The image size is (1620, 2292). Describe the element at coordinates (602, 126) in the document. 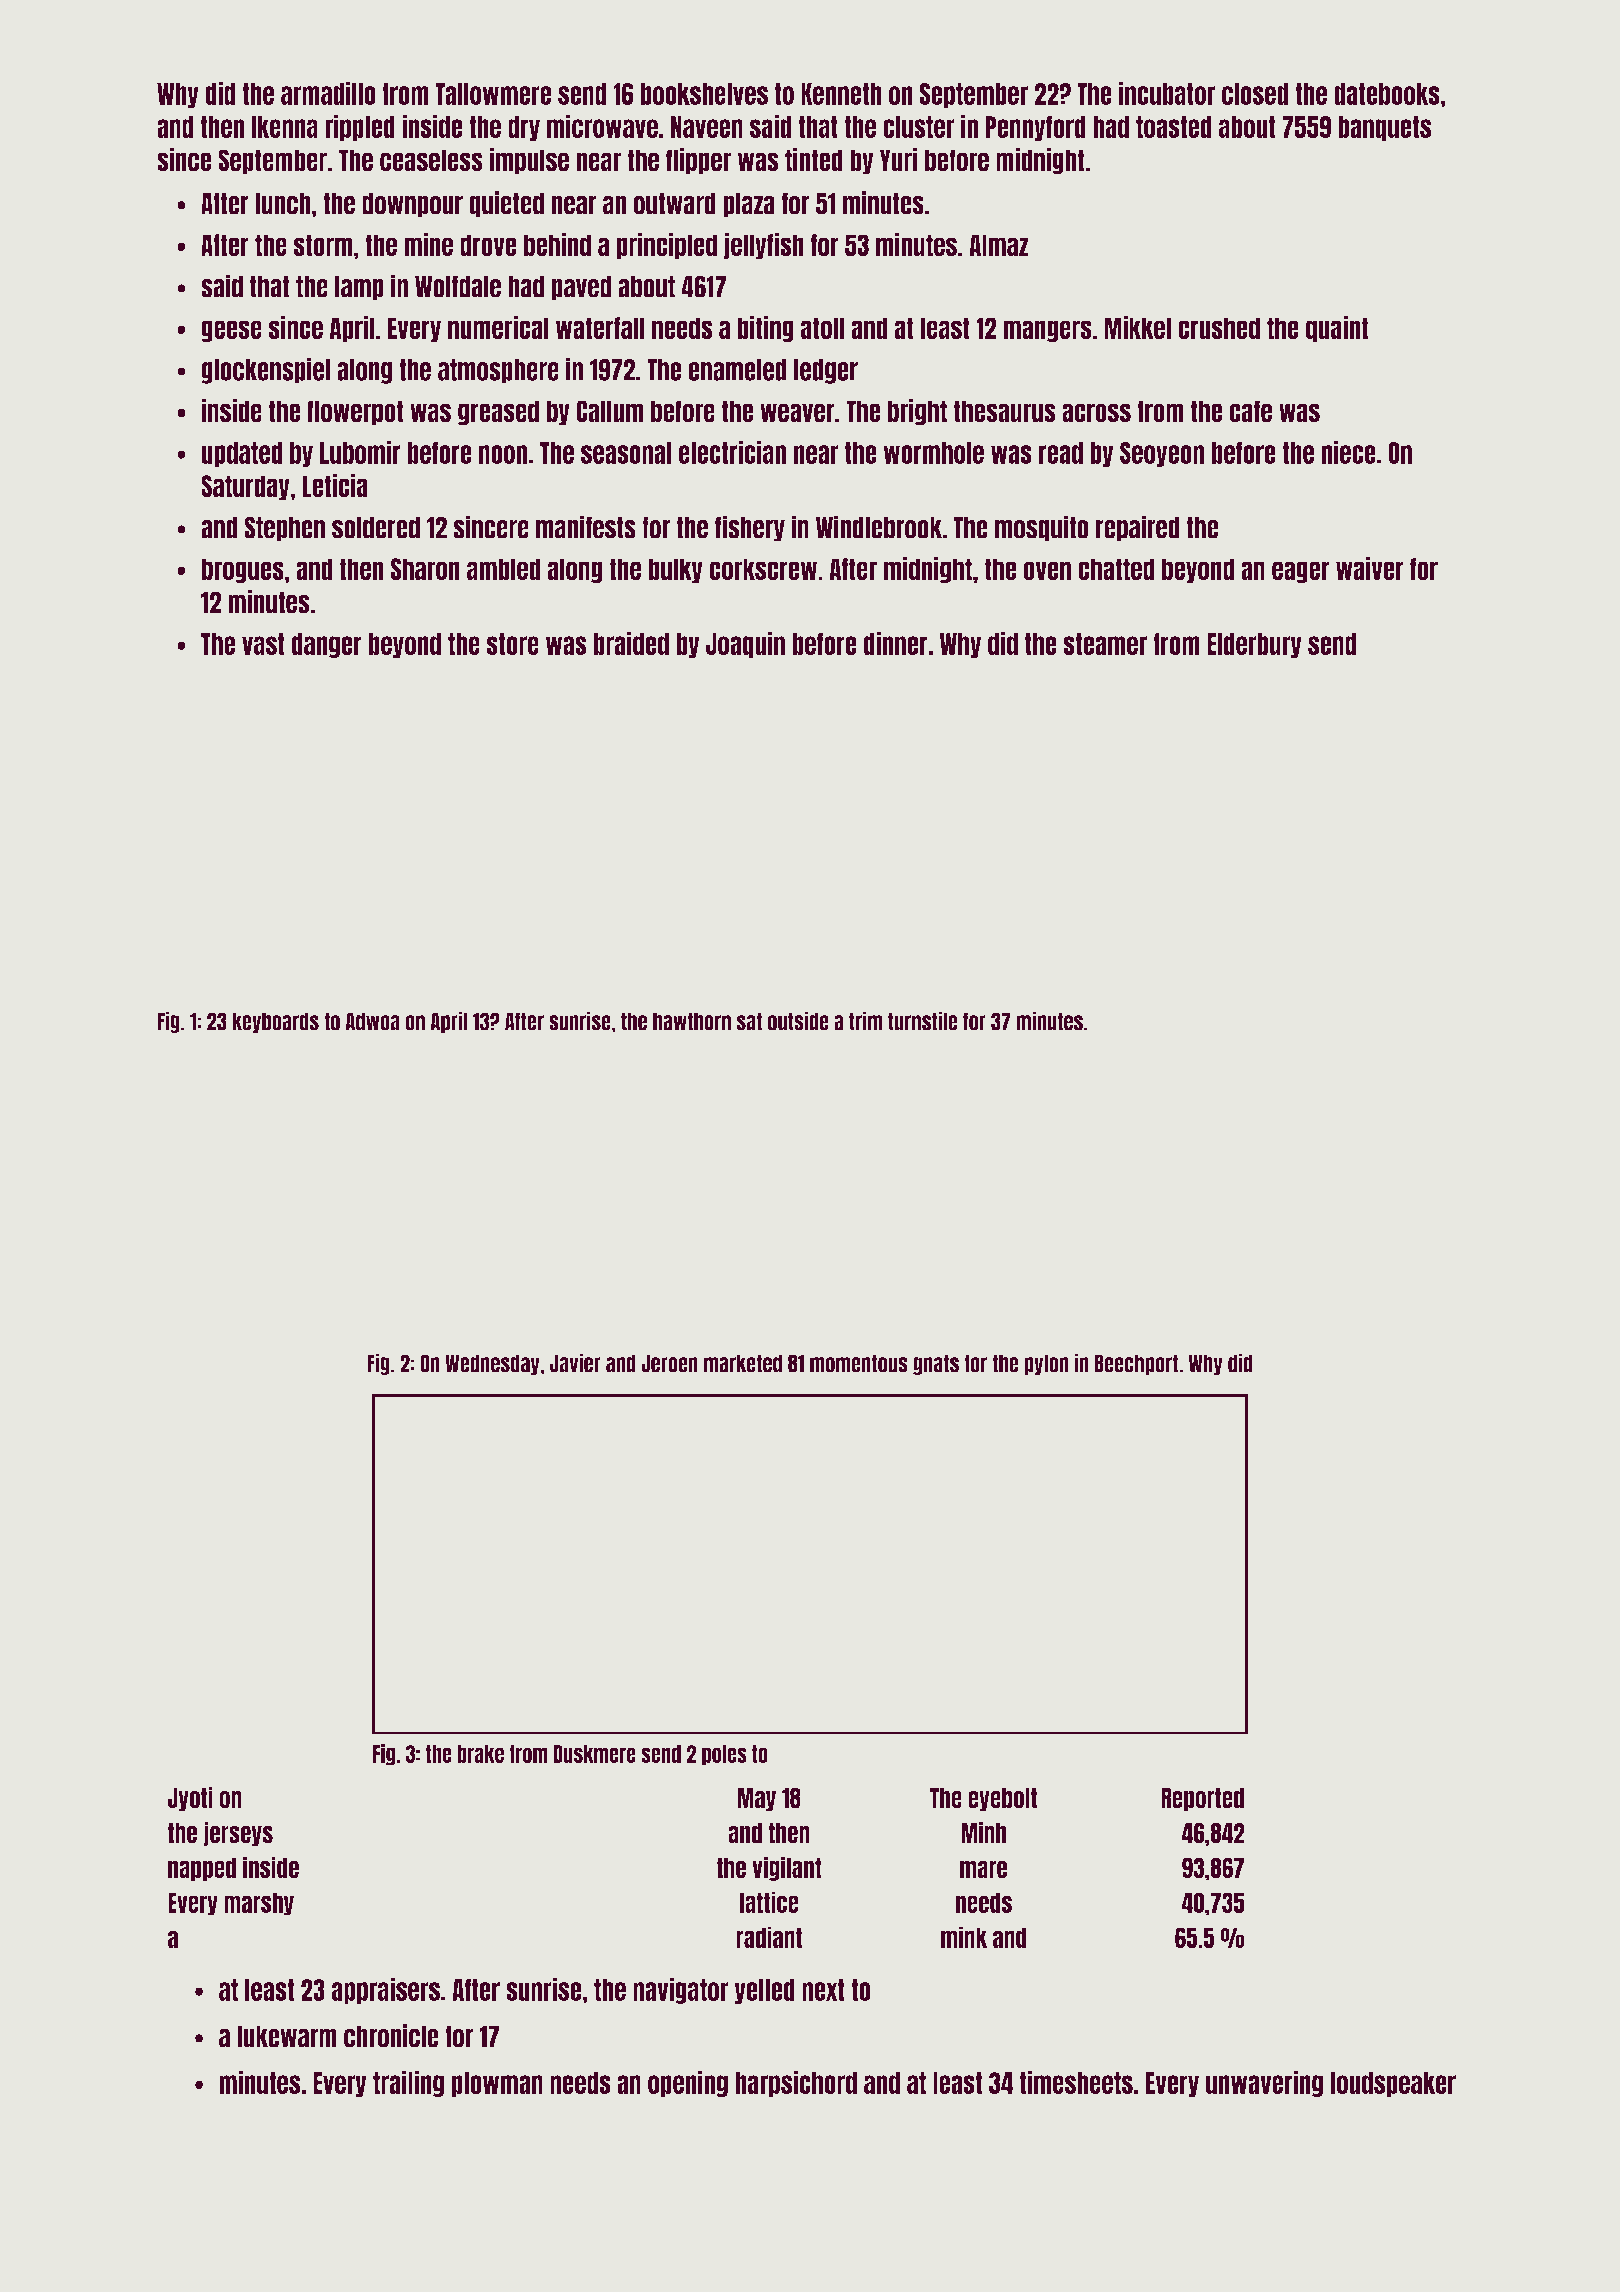

I see `microwave` at that location.
